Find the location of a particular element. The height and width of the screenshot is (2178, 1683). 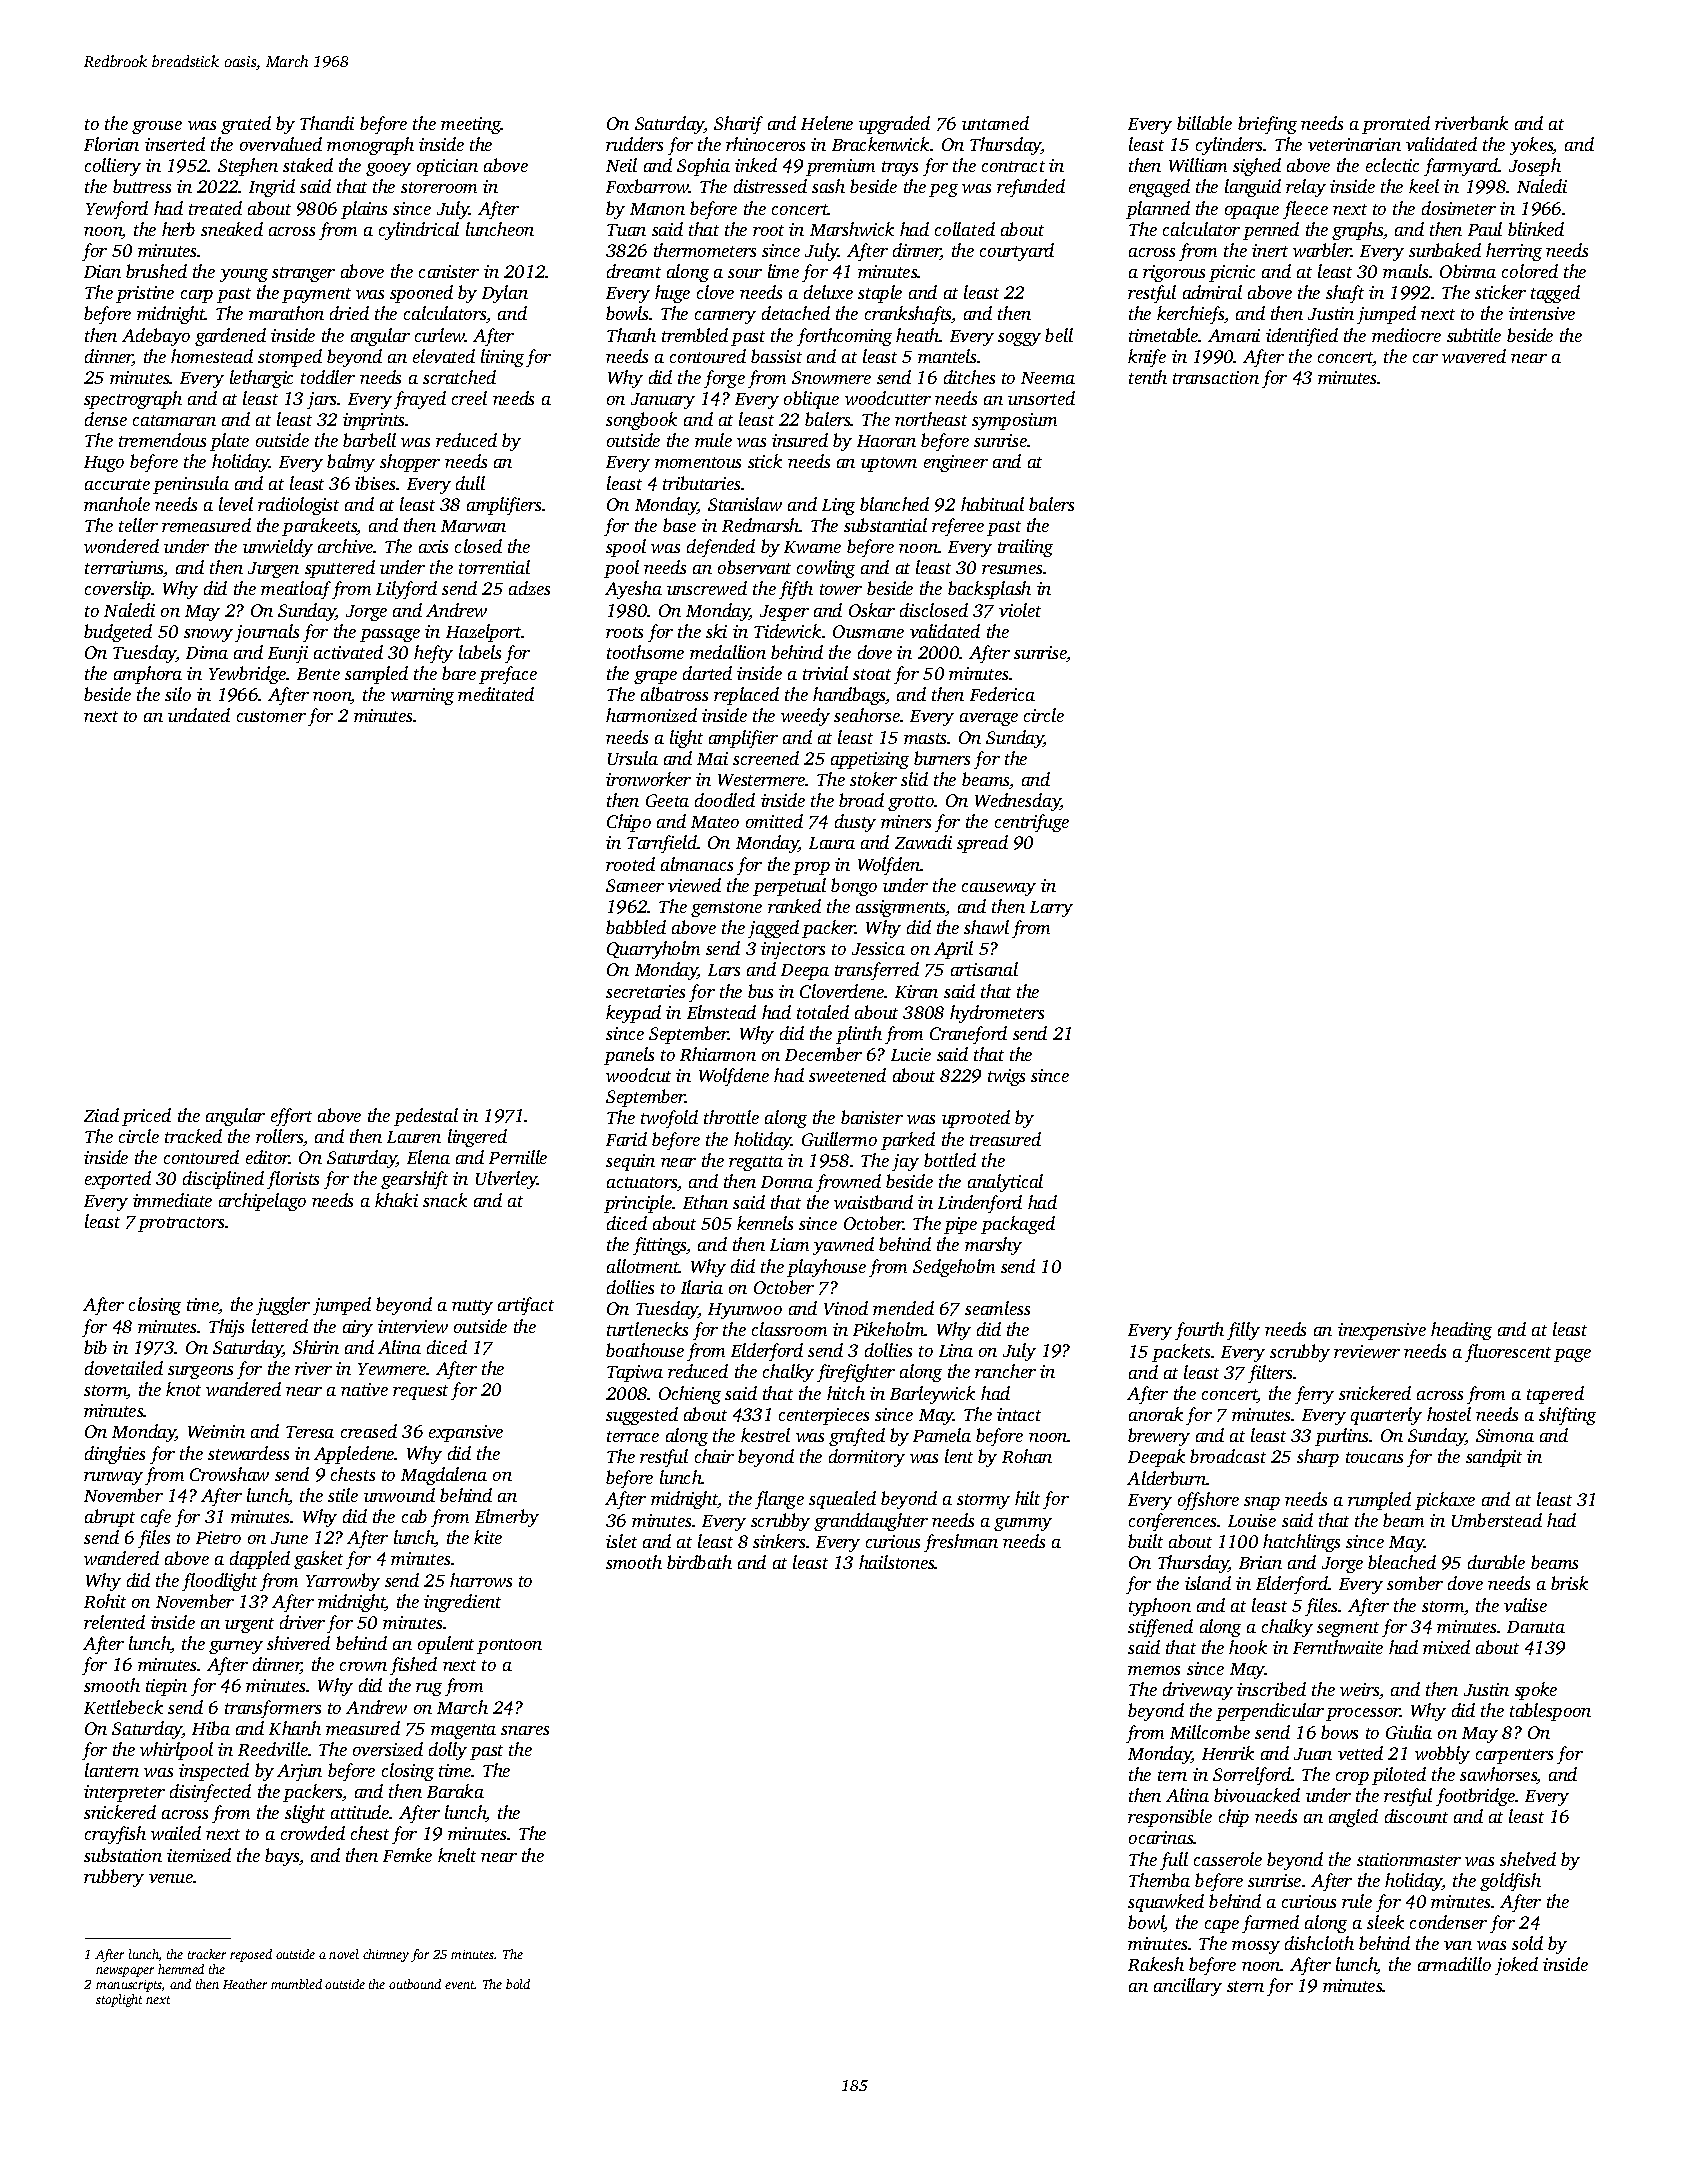

transaction is located at coordinates (1216, 377).
